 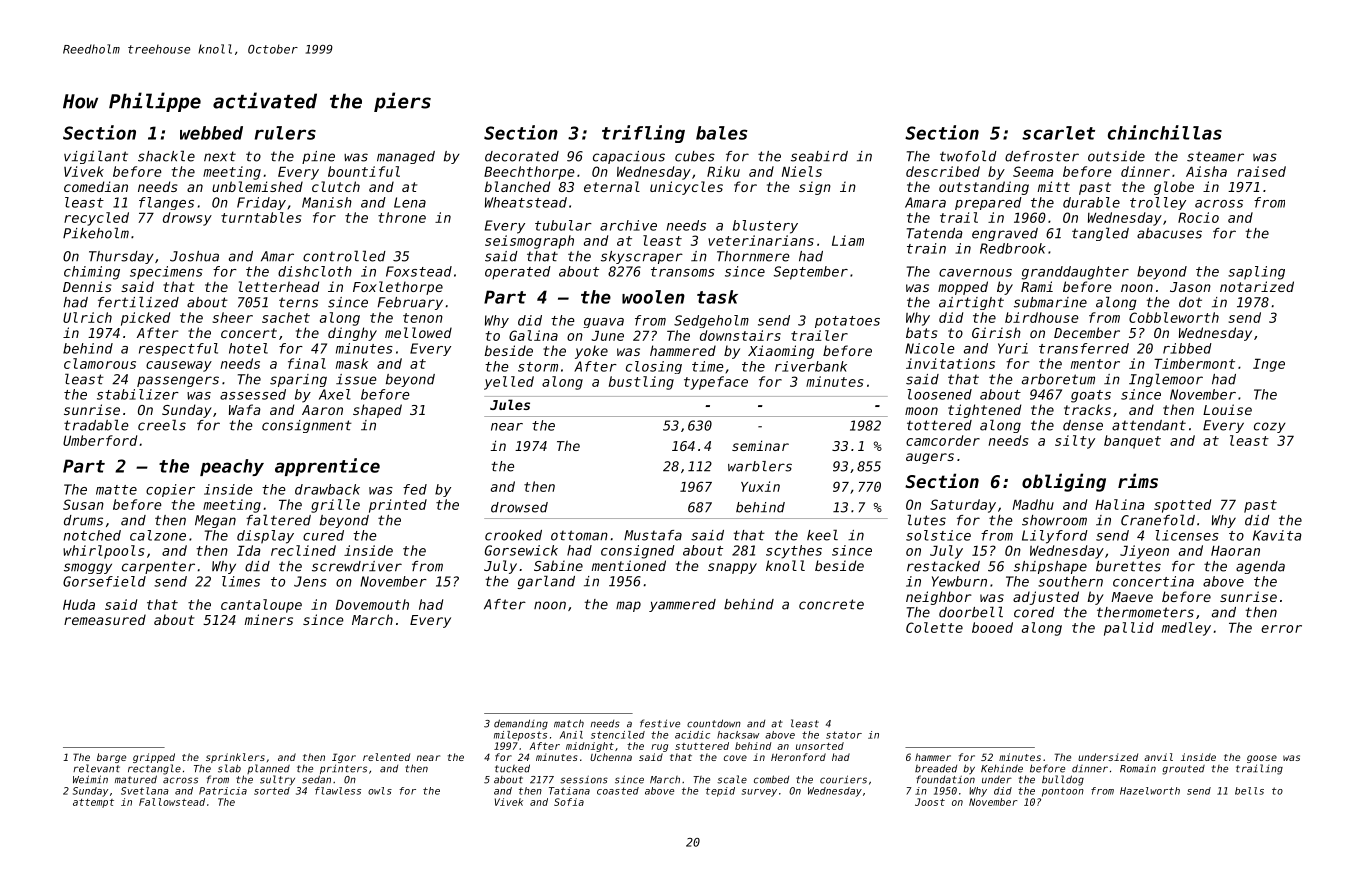 What do you see at coordinates (714, 723) in the screenshot?
I see `countdown` at bounding box center [714, 723].
